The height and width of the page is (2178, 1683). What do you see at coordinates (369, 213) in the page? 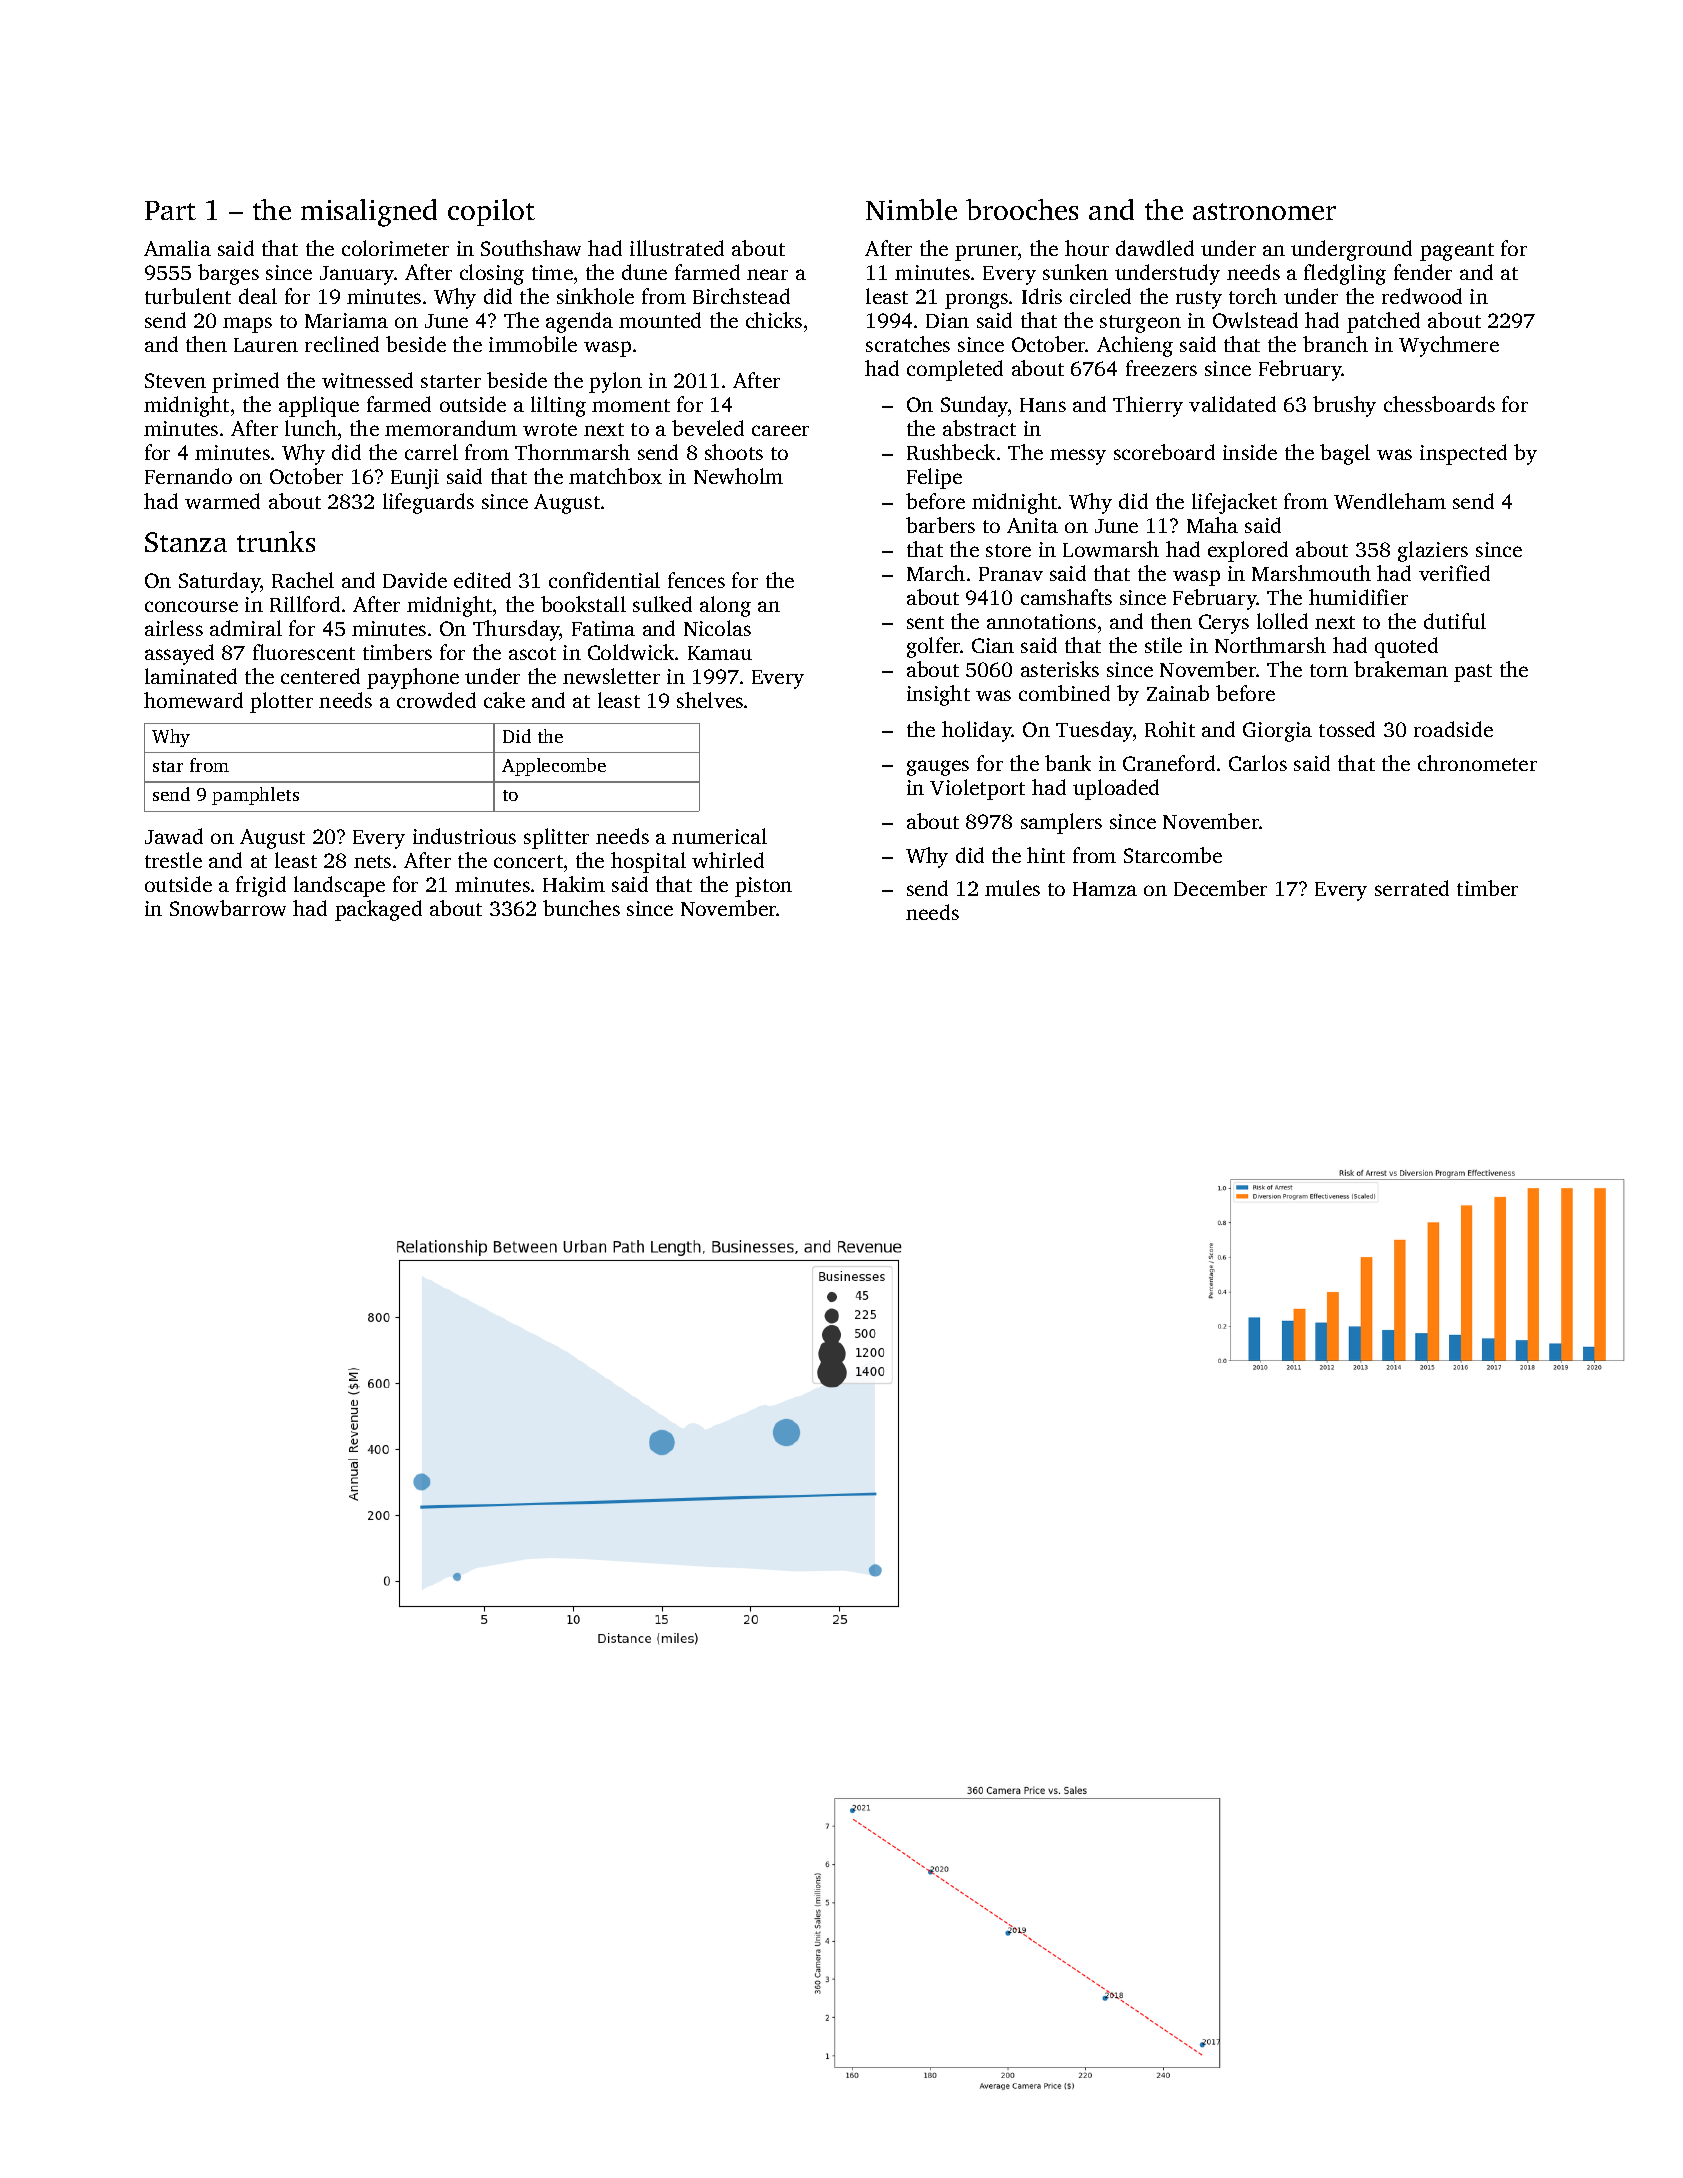
I see `misaligned` at bounding box center [369, 213].
